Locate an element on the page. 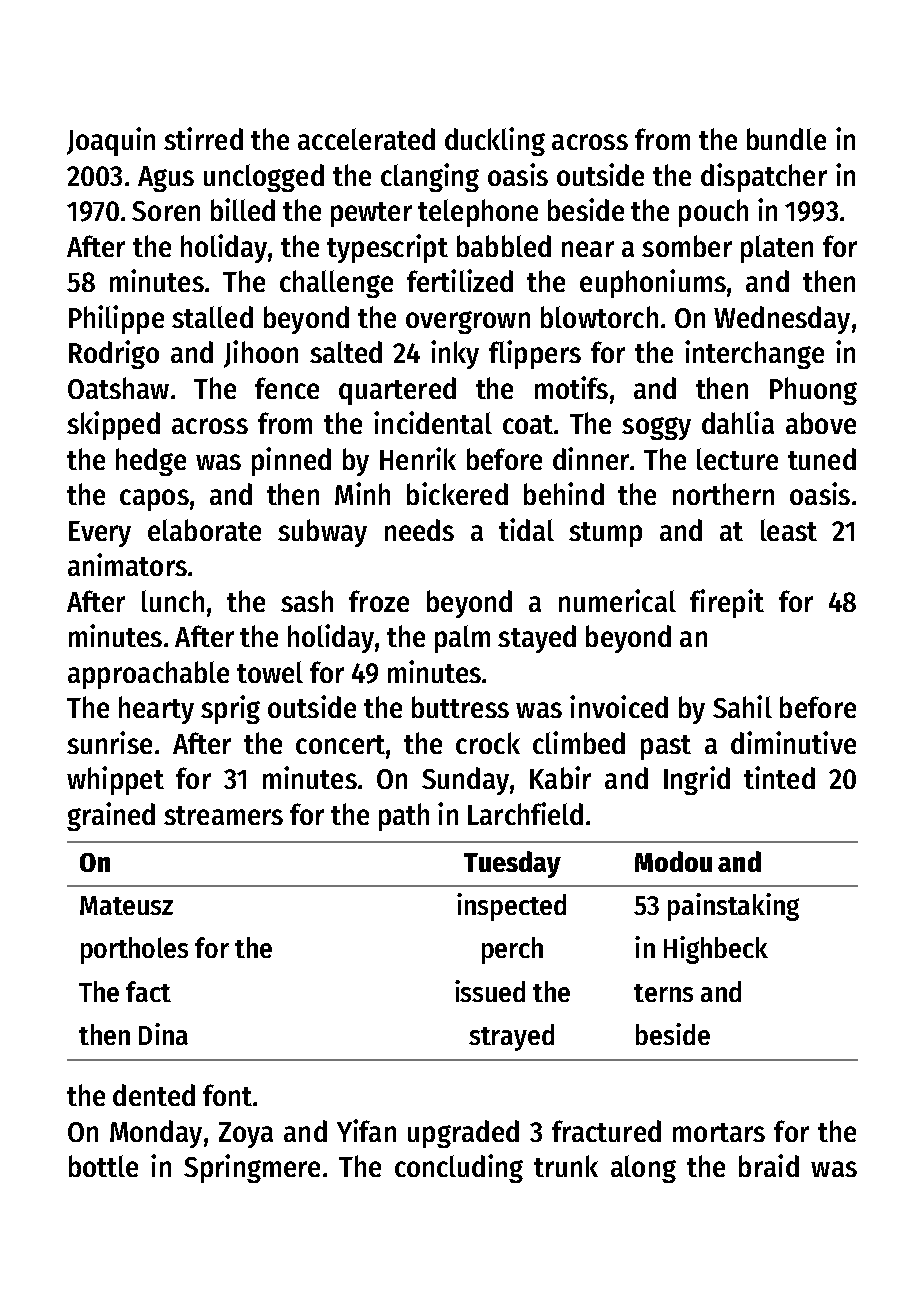 Image resolution: width=924 pixels, height=1311 pixels. hearty is located at coordinates (156, 710).
